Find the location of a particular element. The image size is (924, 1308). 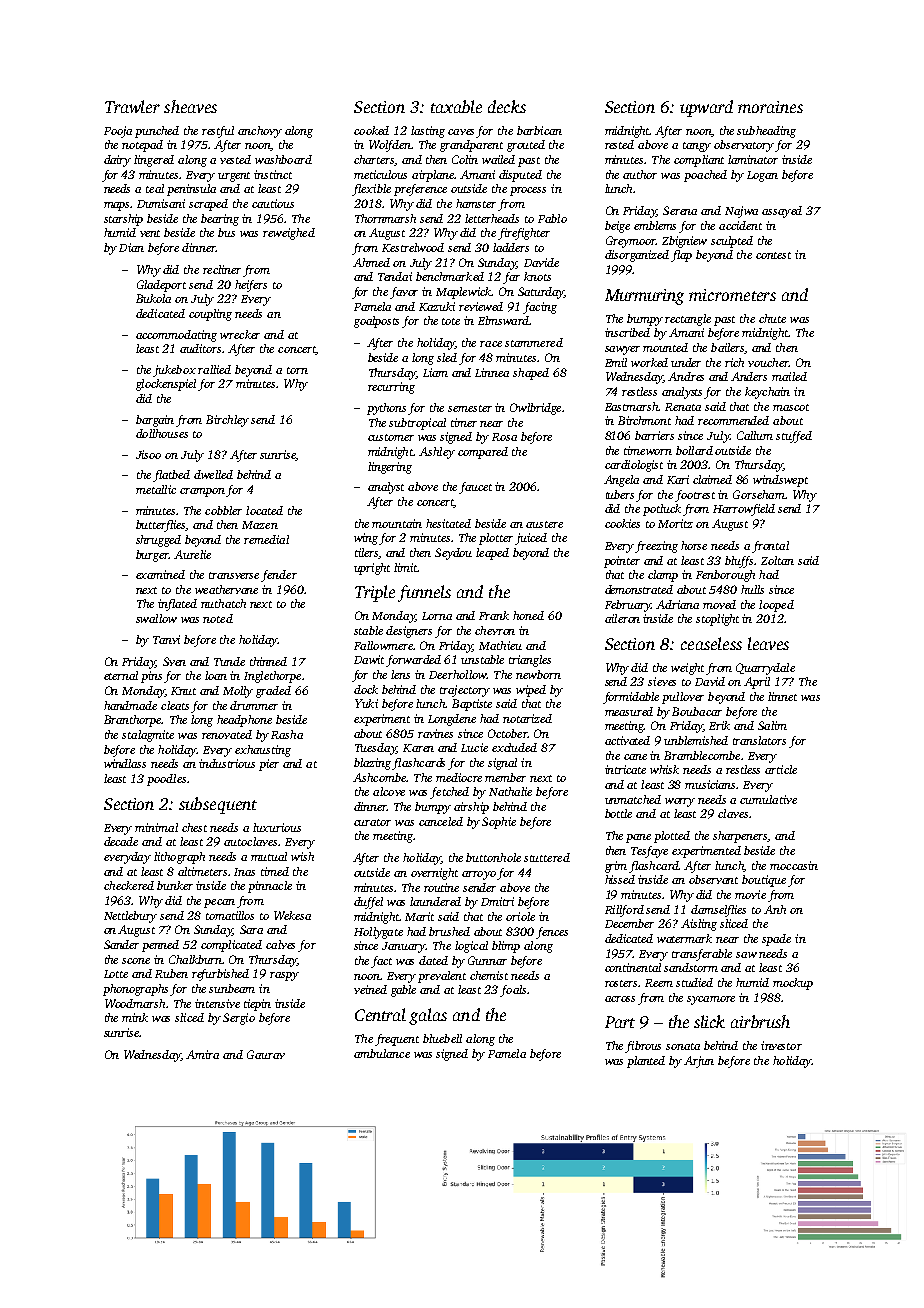

vent is located at coordinates (150, 233).
